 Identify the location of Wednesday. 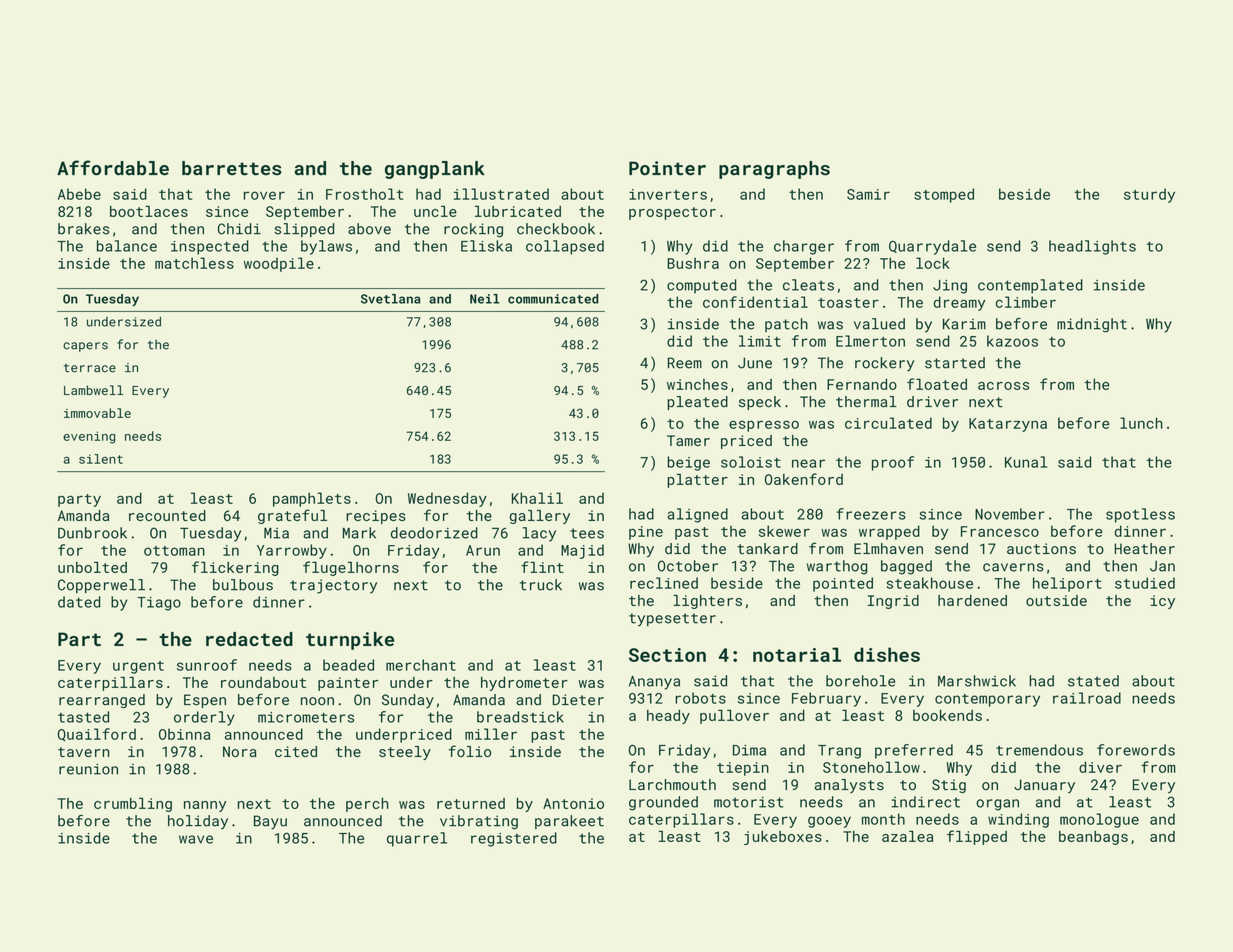
(447, 499).
